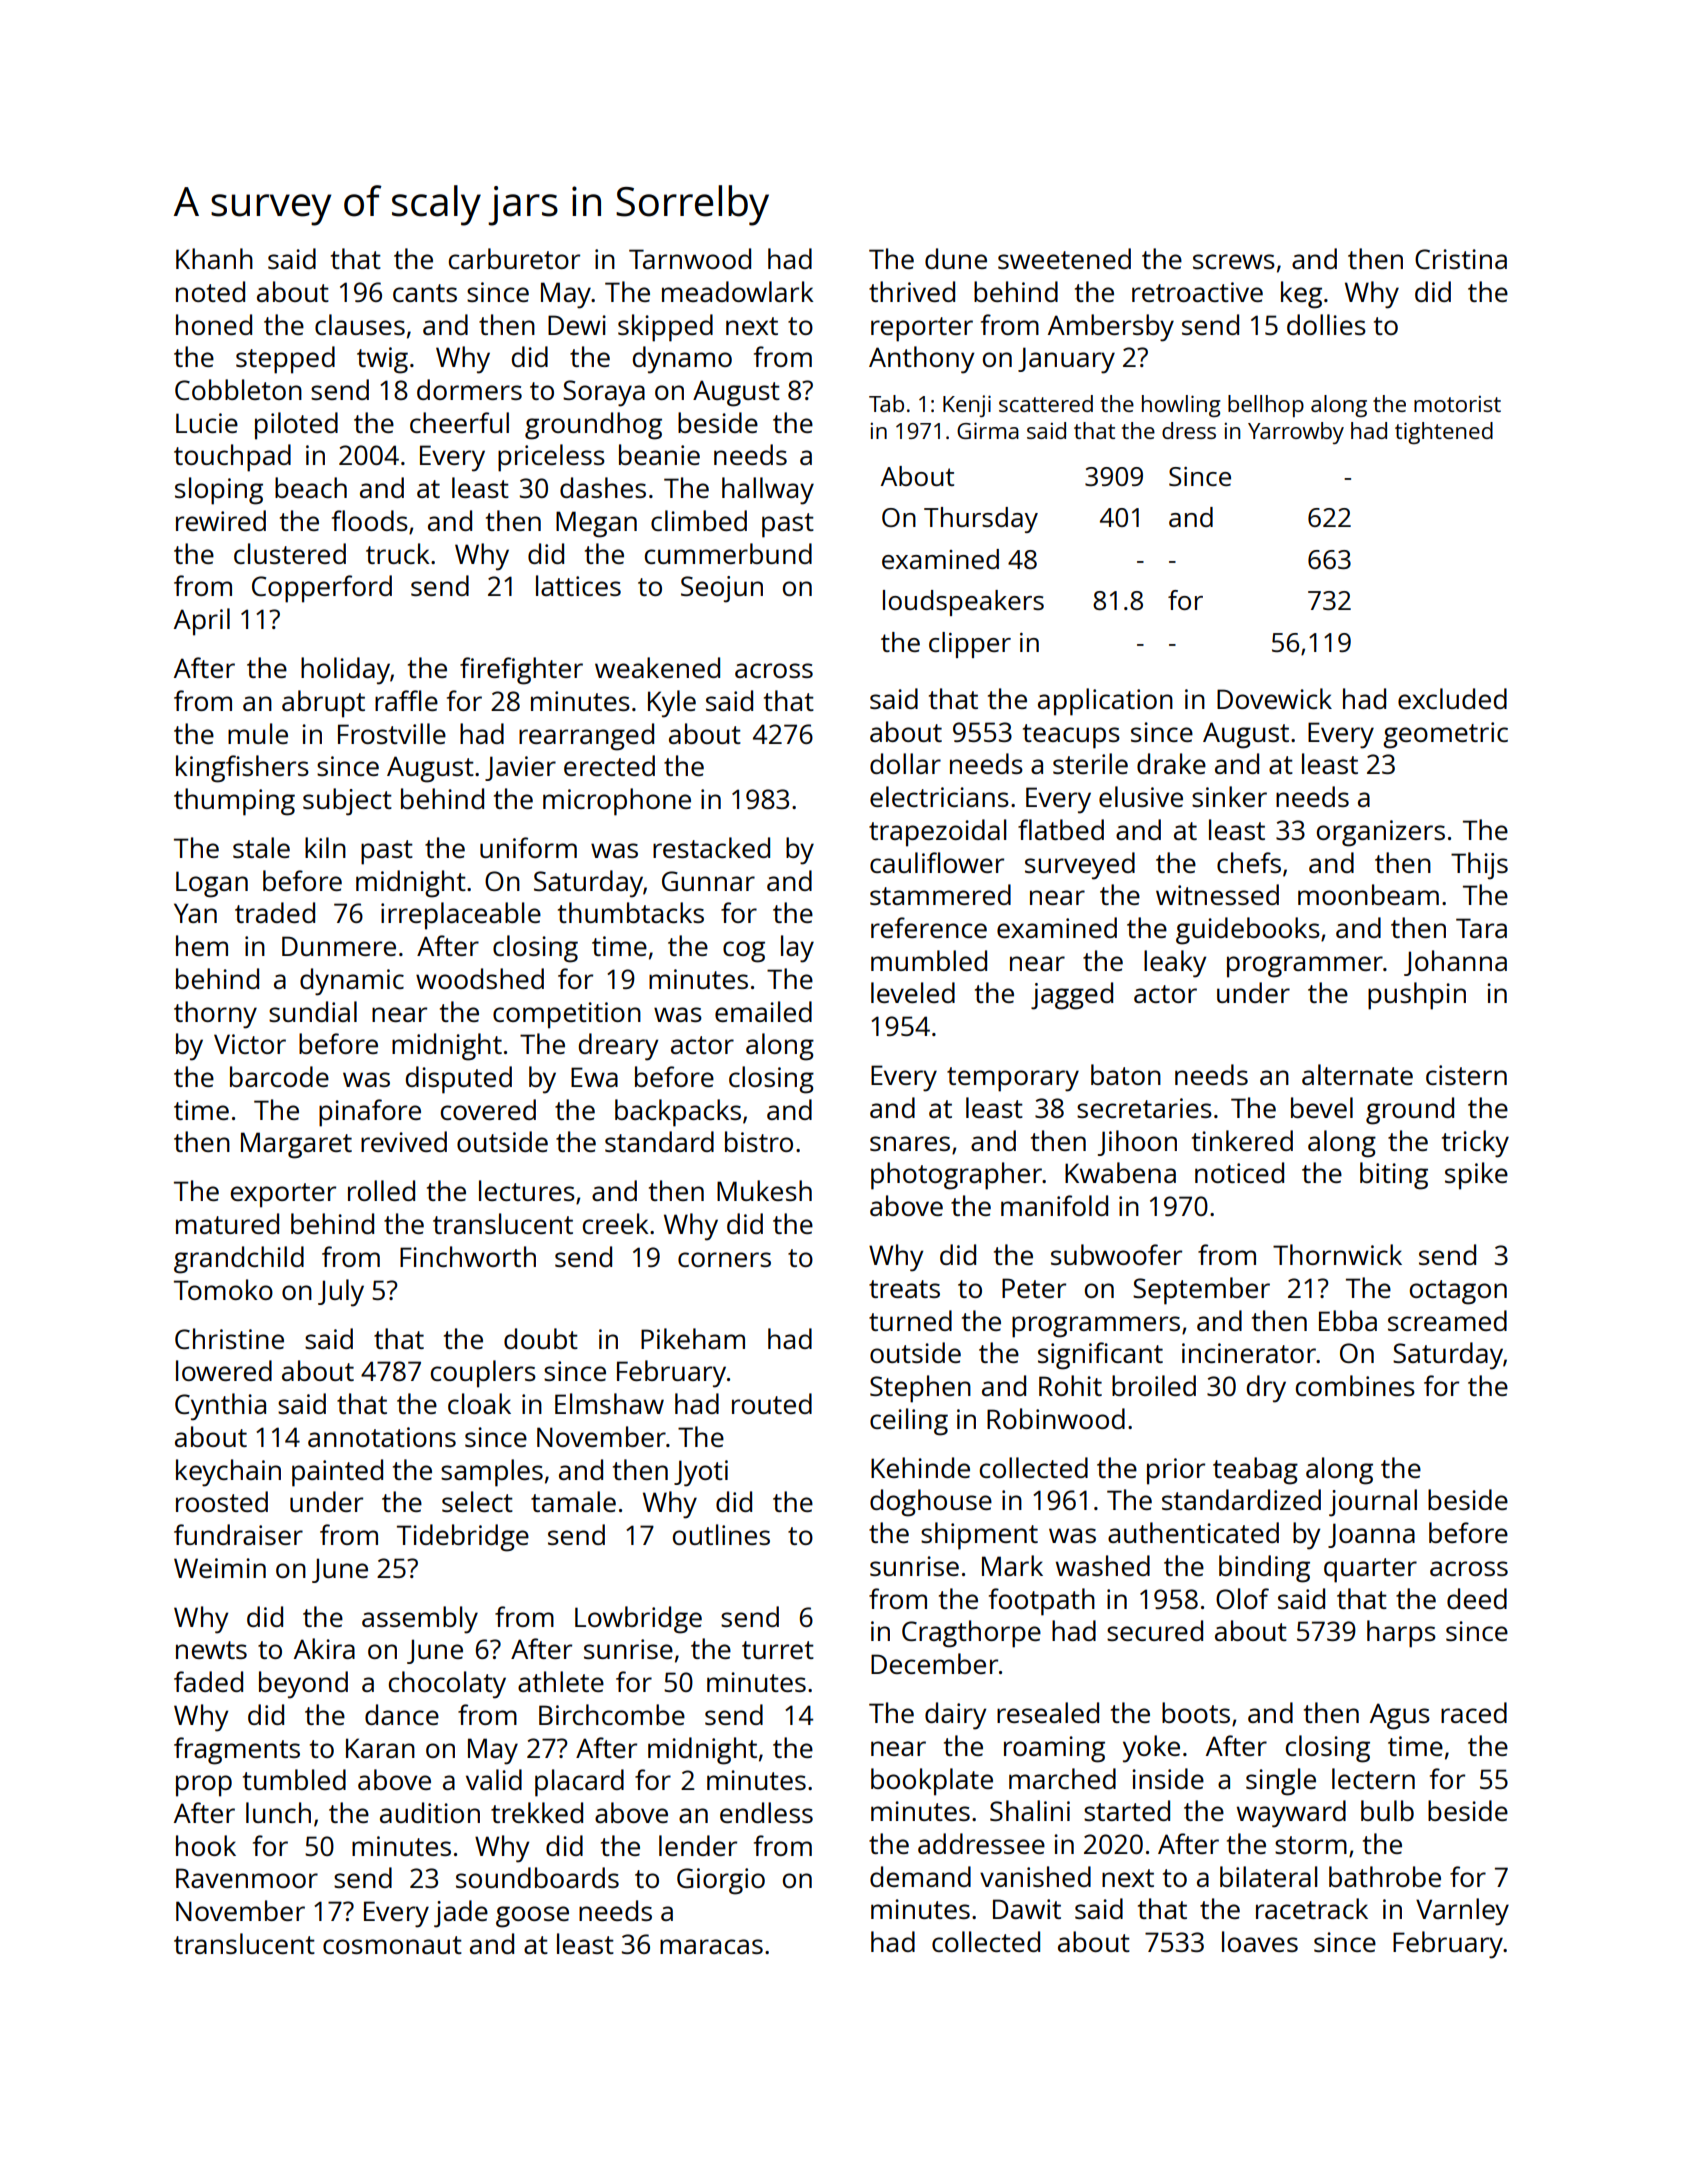  I want to click on hallway, so click(768, 491).
